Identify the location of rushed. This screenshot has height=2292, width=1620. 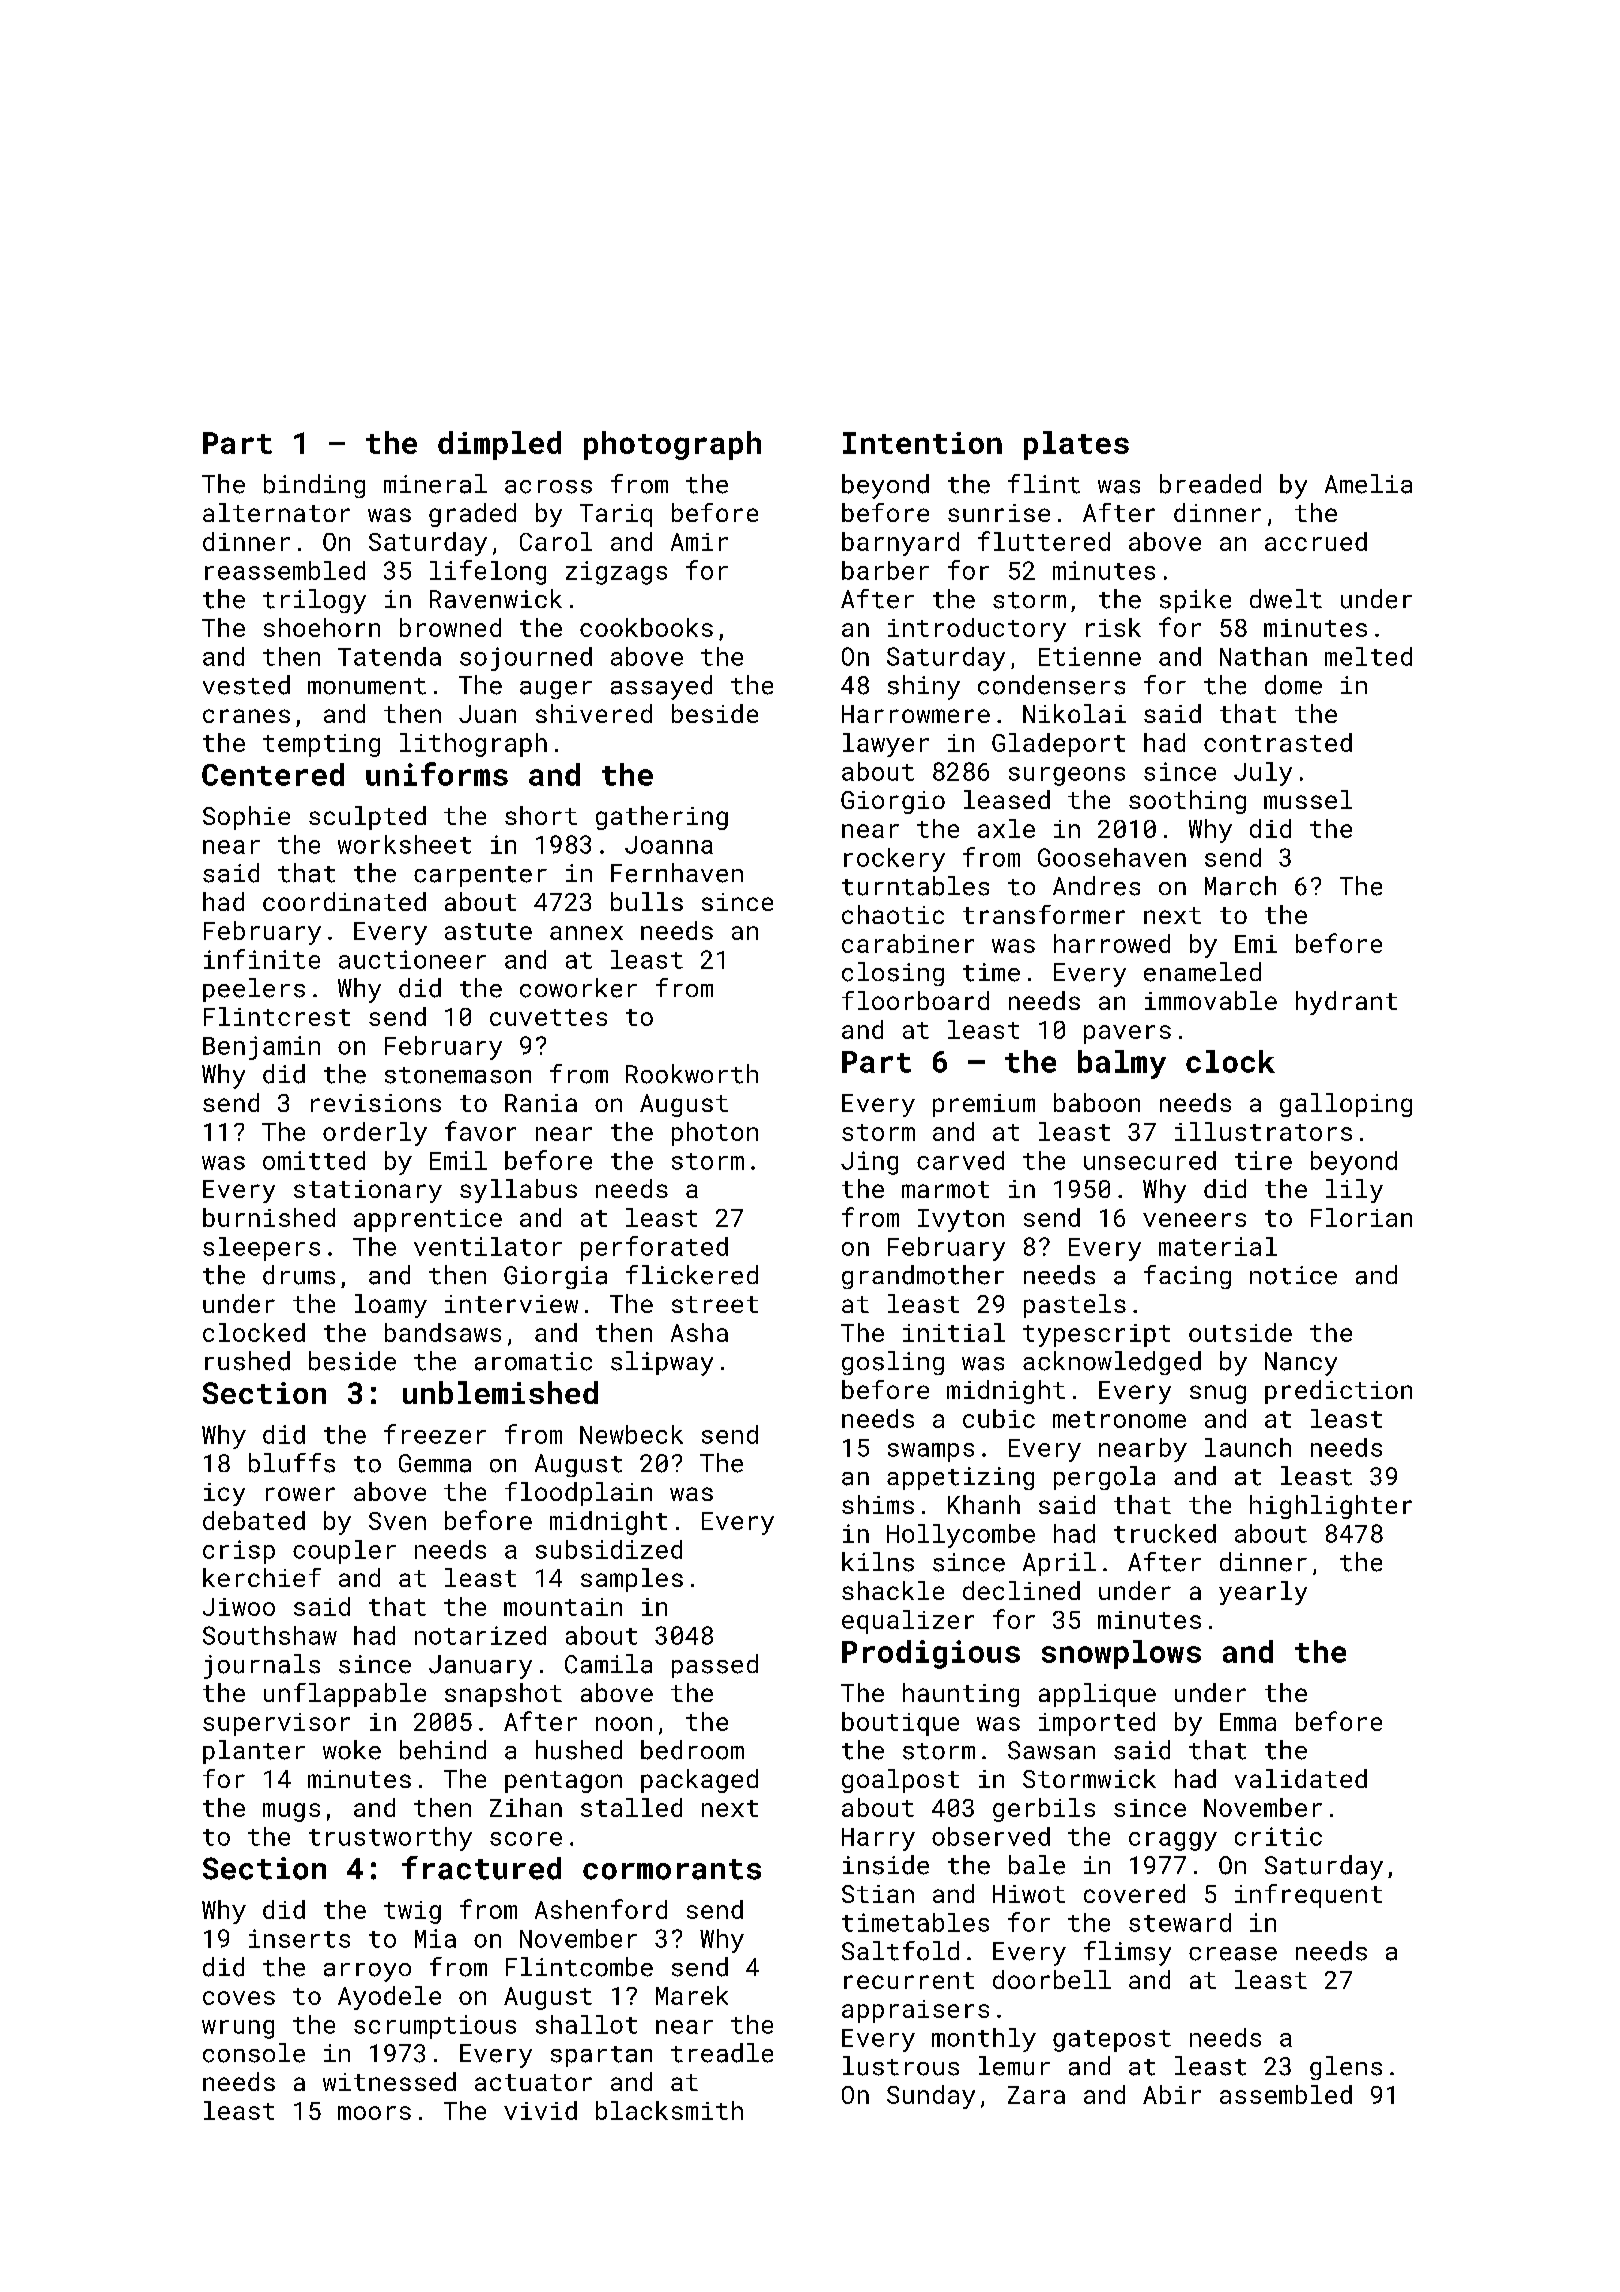
(247, 1361).
